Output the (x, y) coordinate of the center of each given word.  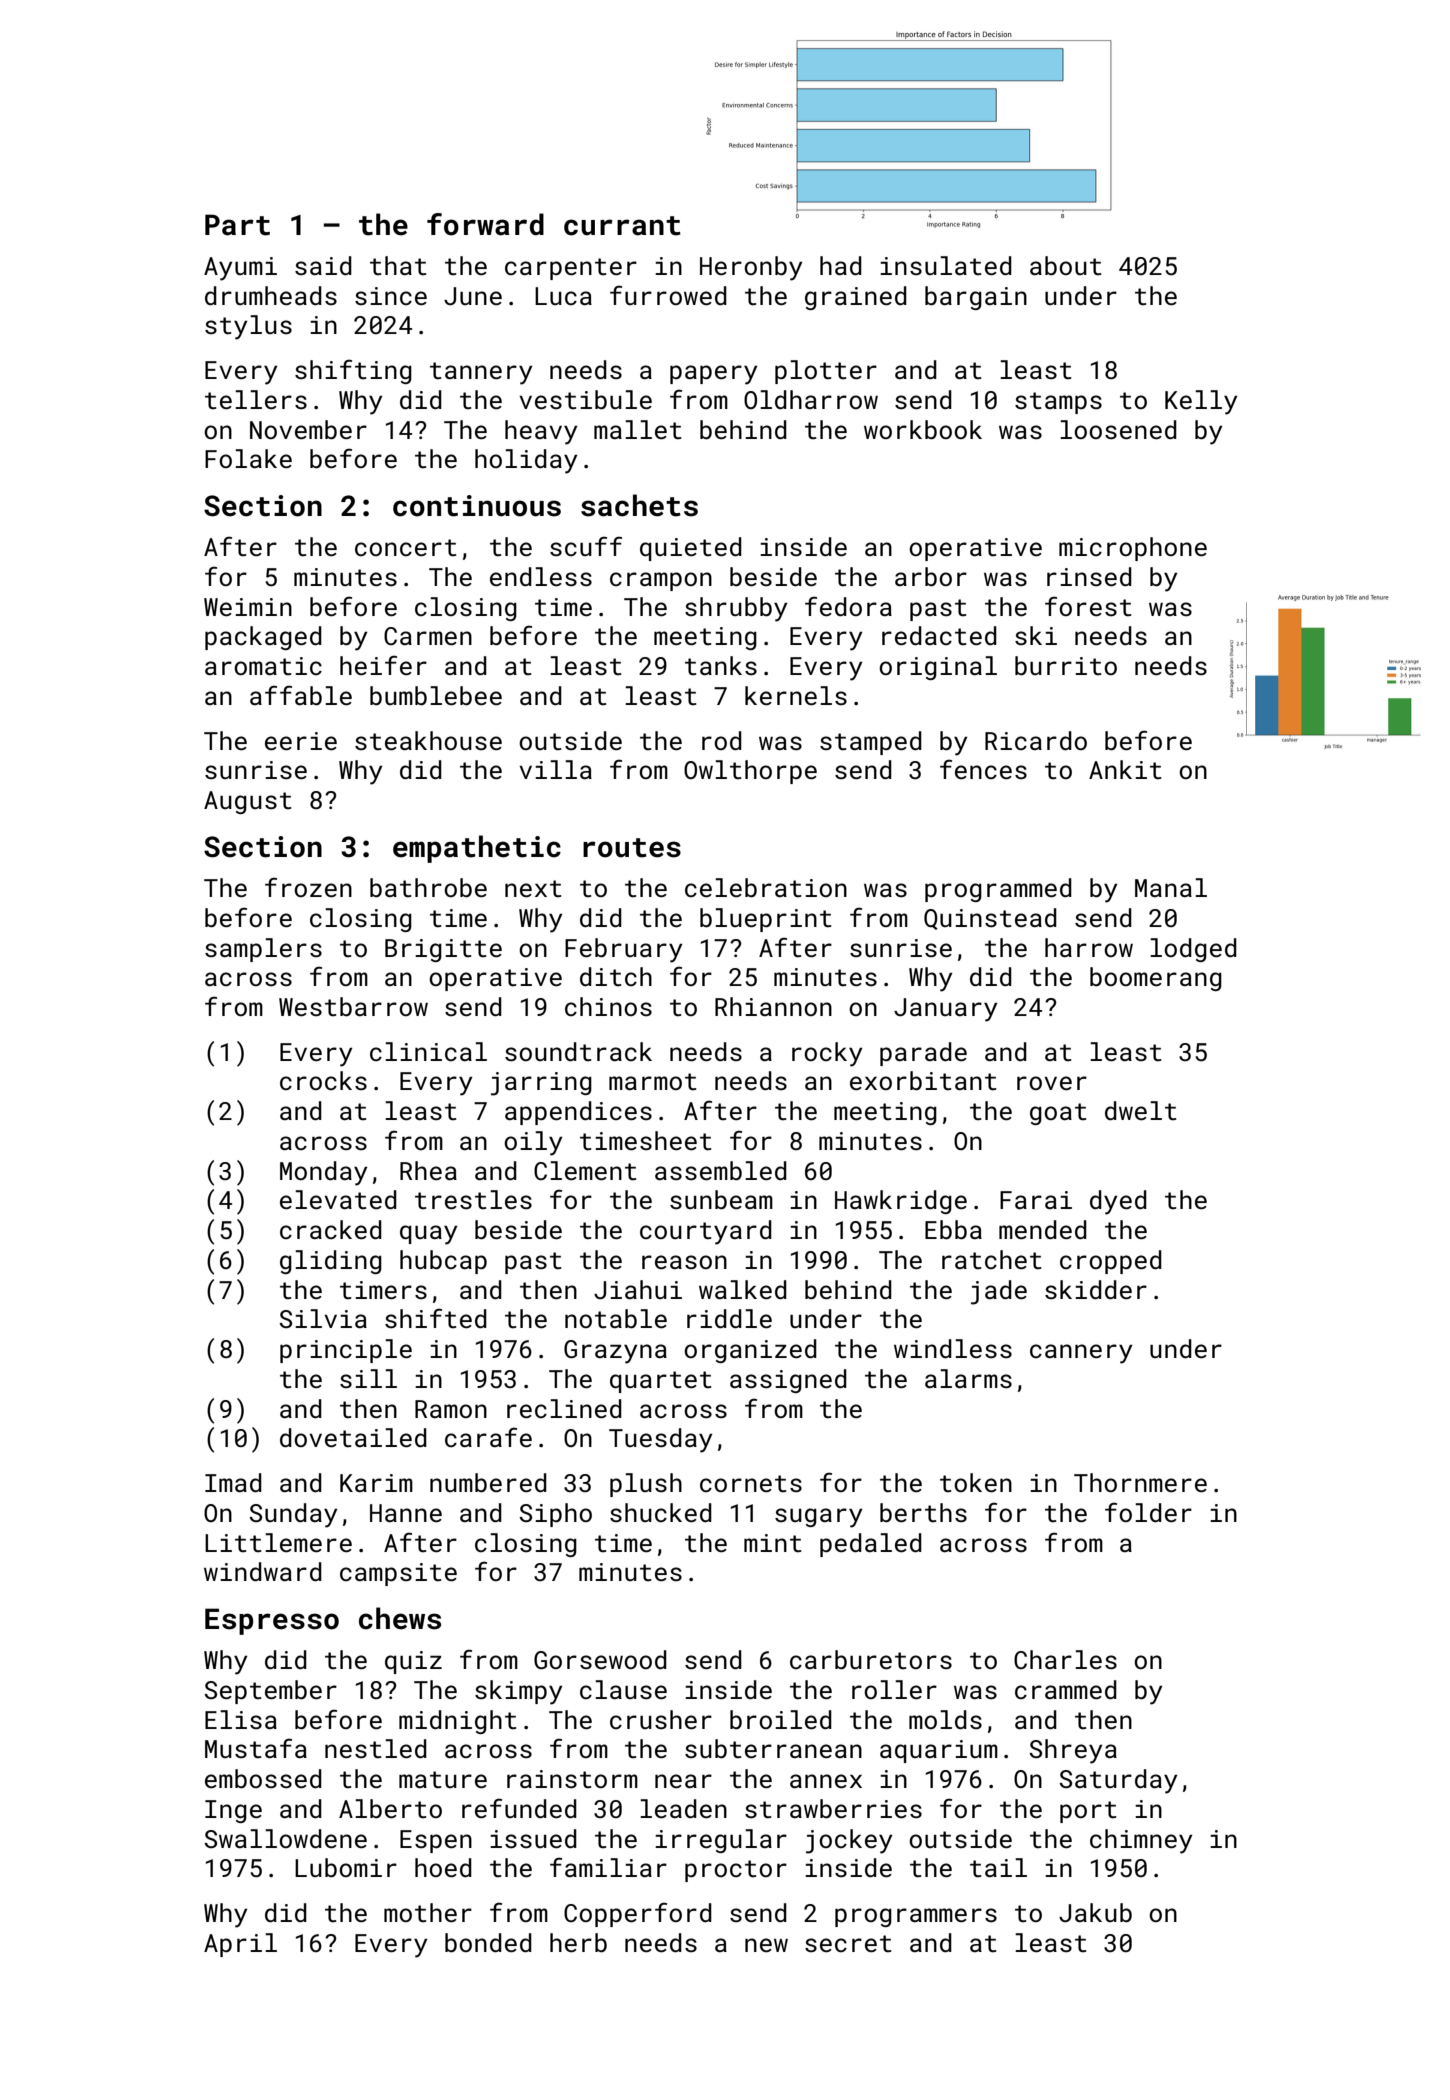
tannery (481, 373)
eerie (301, 741)
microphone (1133, 549)
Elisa (241, 1720)
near (683, 1781)
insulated (946, 266)
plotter (826, 372)
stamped (871, 743)
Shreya (1073, 1751)
